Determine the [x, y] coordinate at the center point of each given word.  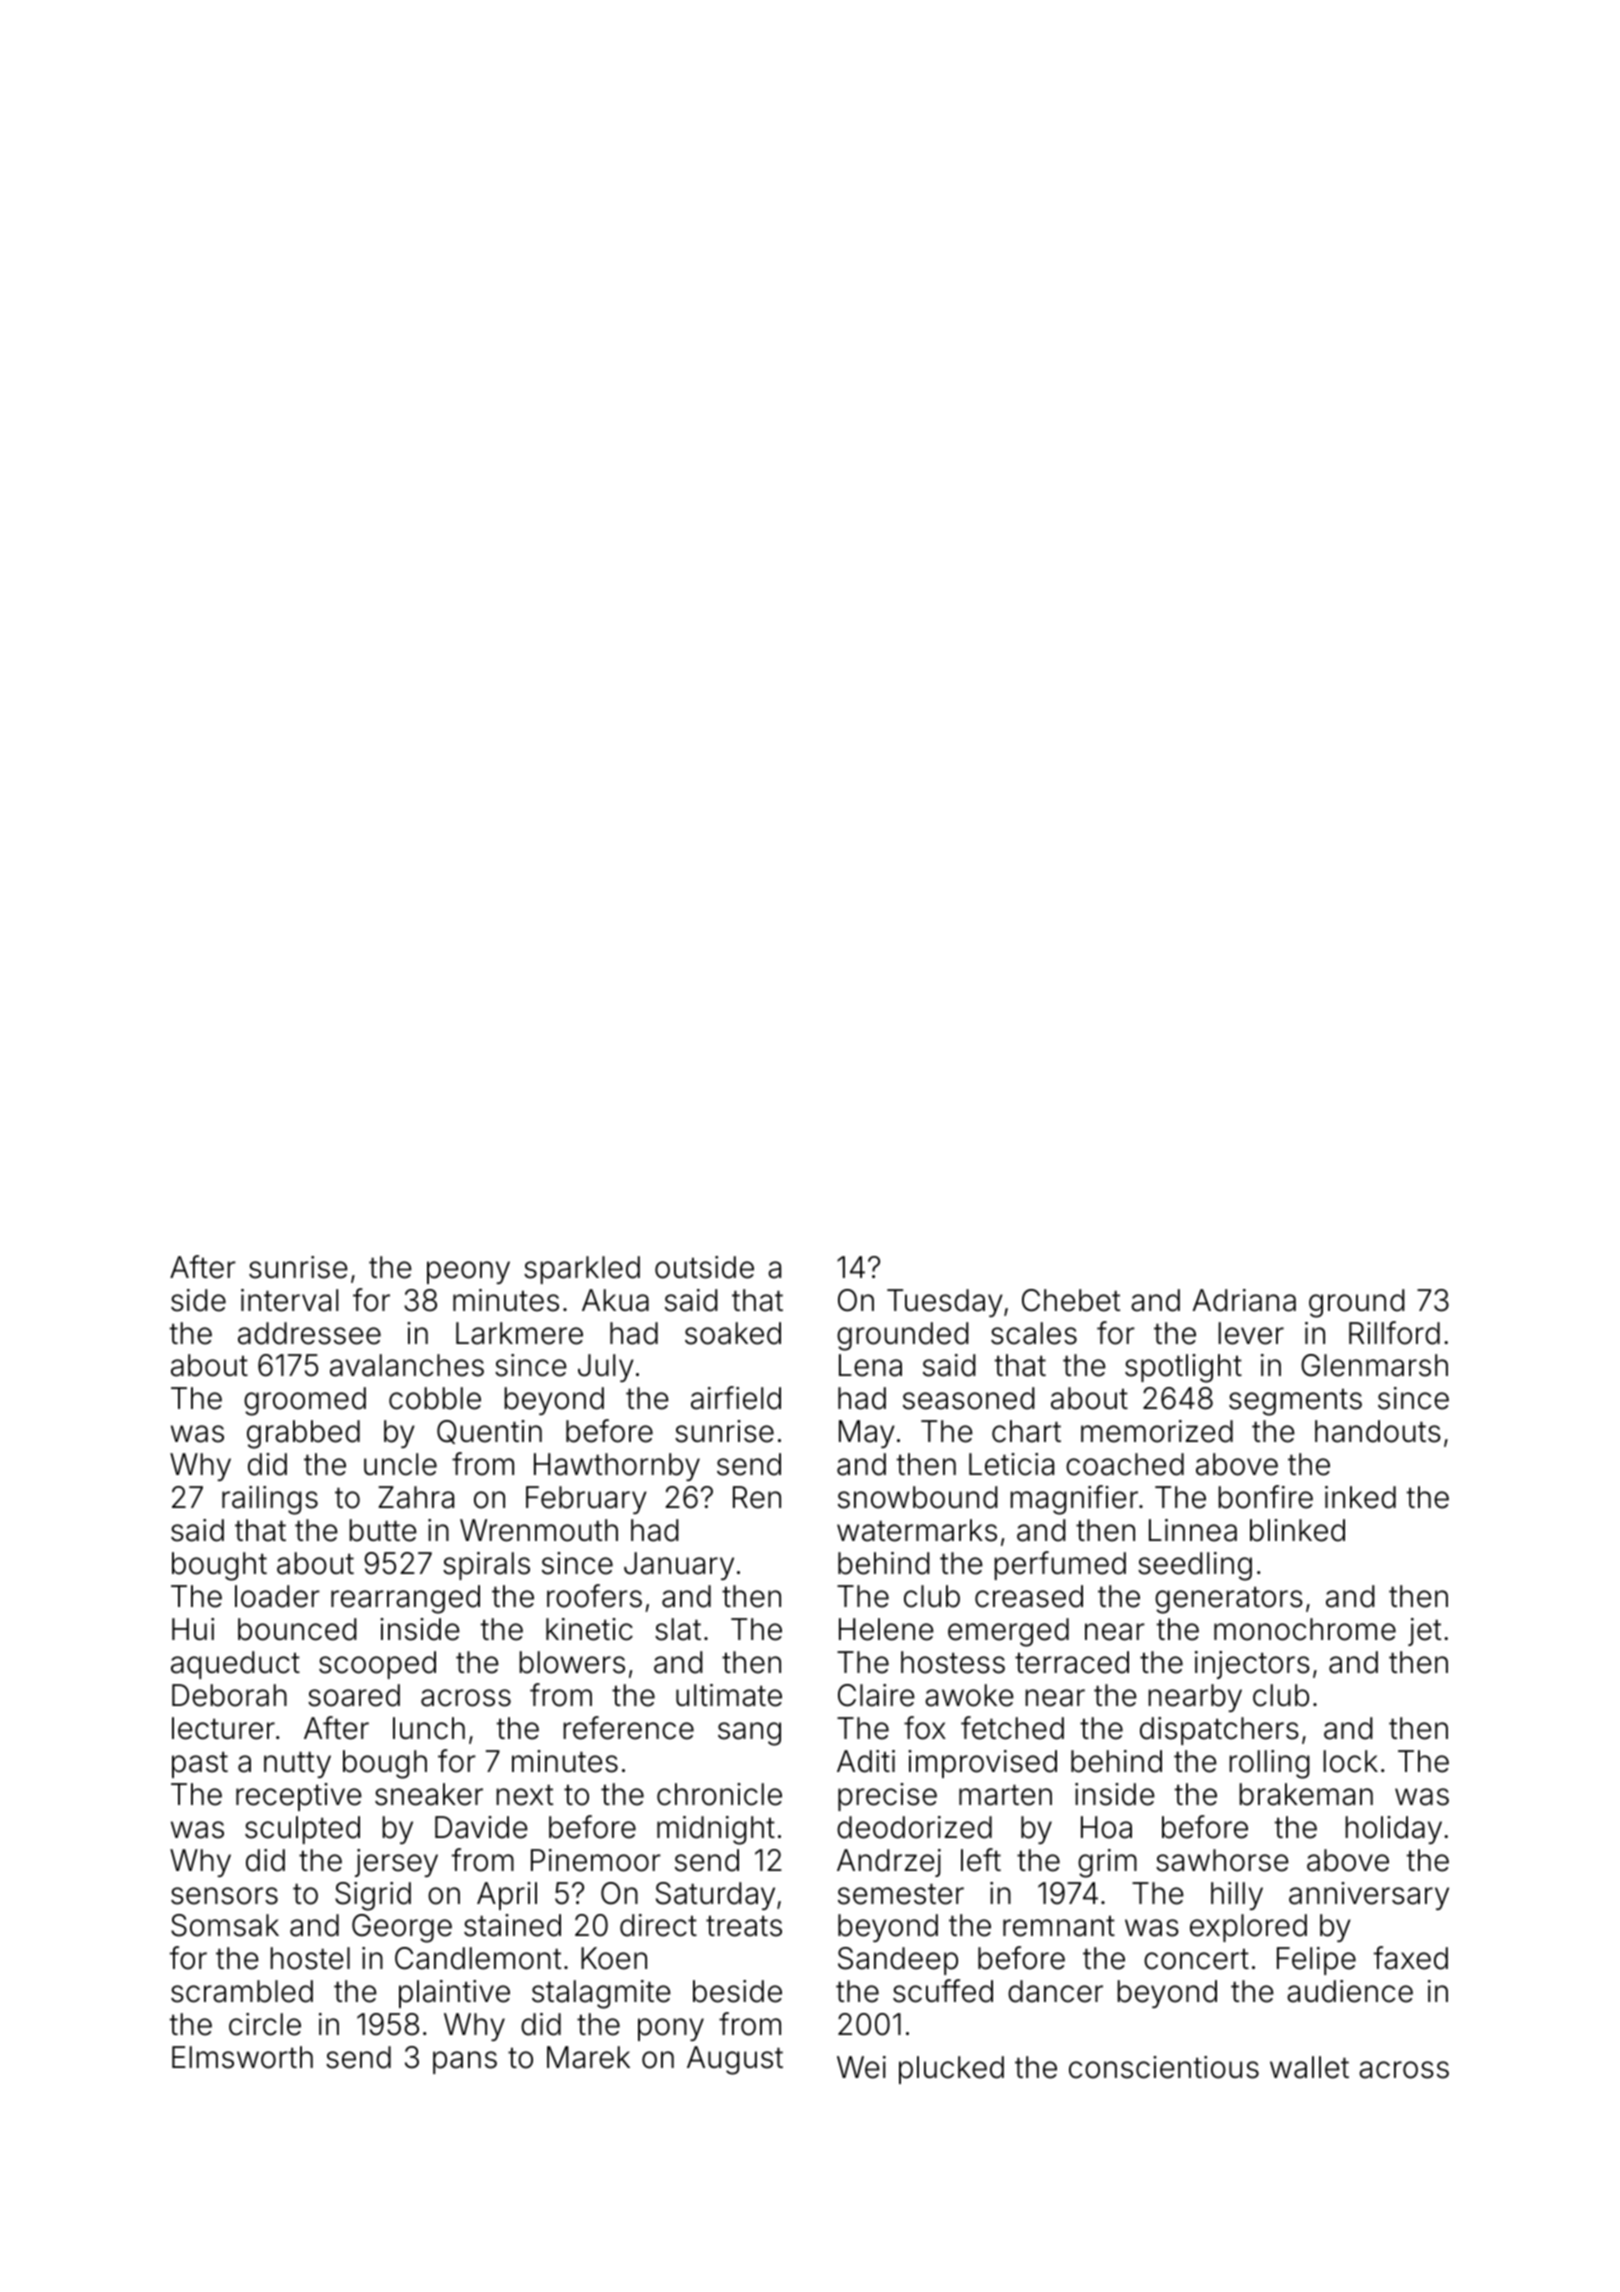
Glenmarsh [1374, 1365]
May [867, 1434]
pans [465, 2062]
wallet [1309, 2067]
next [524, 1795]
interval [289, 1300]
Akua [615, 1300]
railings [270, 1500]
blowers [572, 1662]
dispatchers [1219, 1731]
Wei [861, 2067]
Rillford [1394, 1333]
